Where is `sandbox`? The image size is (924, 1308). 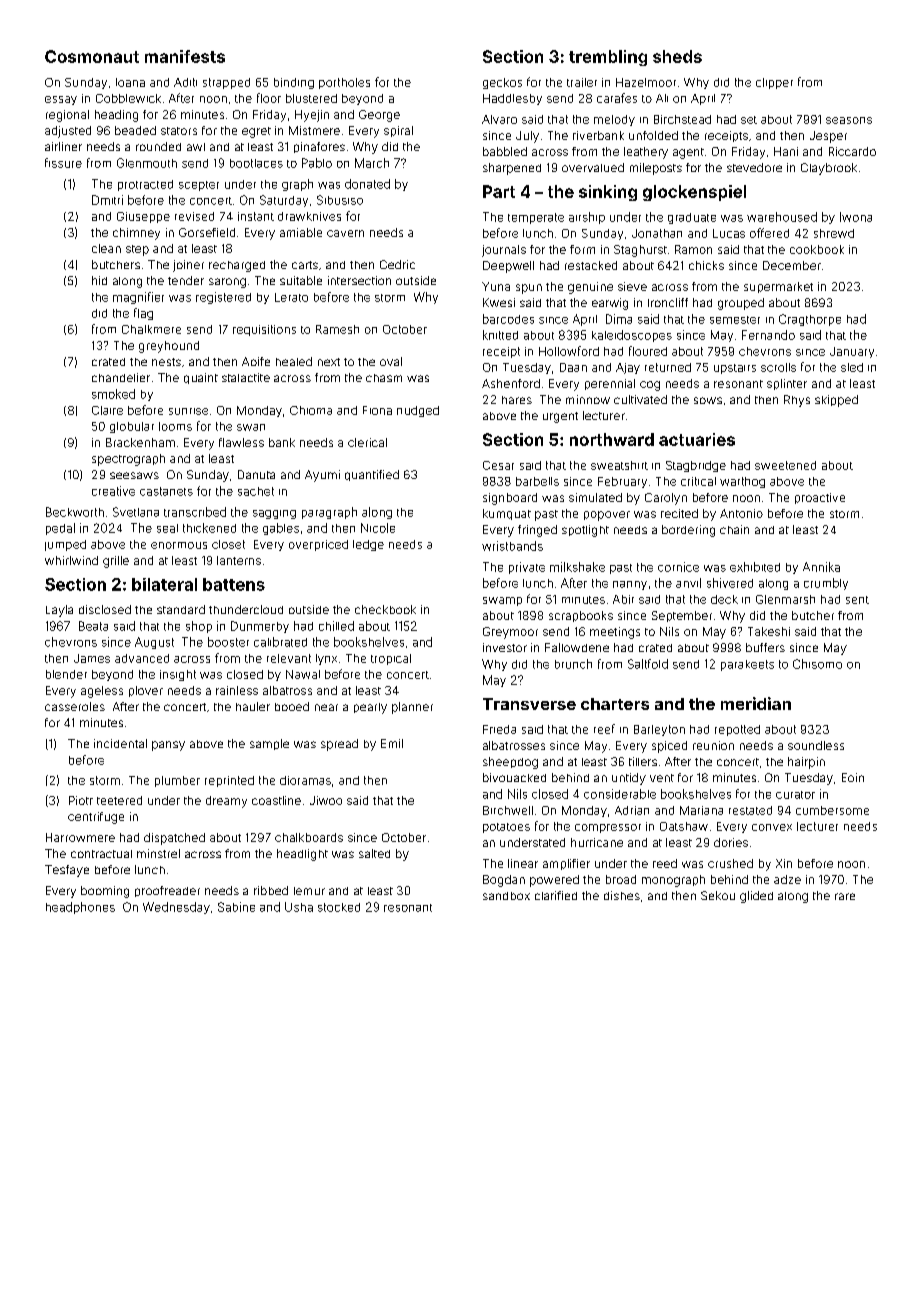
sandbox is located at coordinates (506, 896).
